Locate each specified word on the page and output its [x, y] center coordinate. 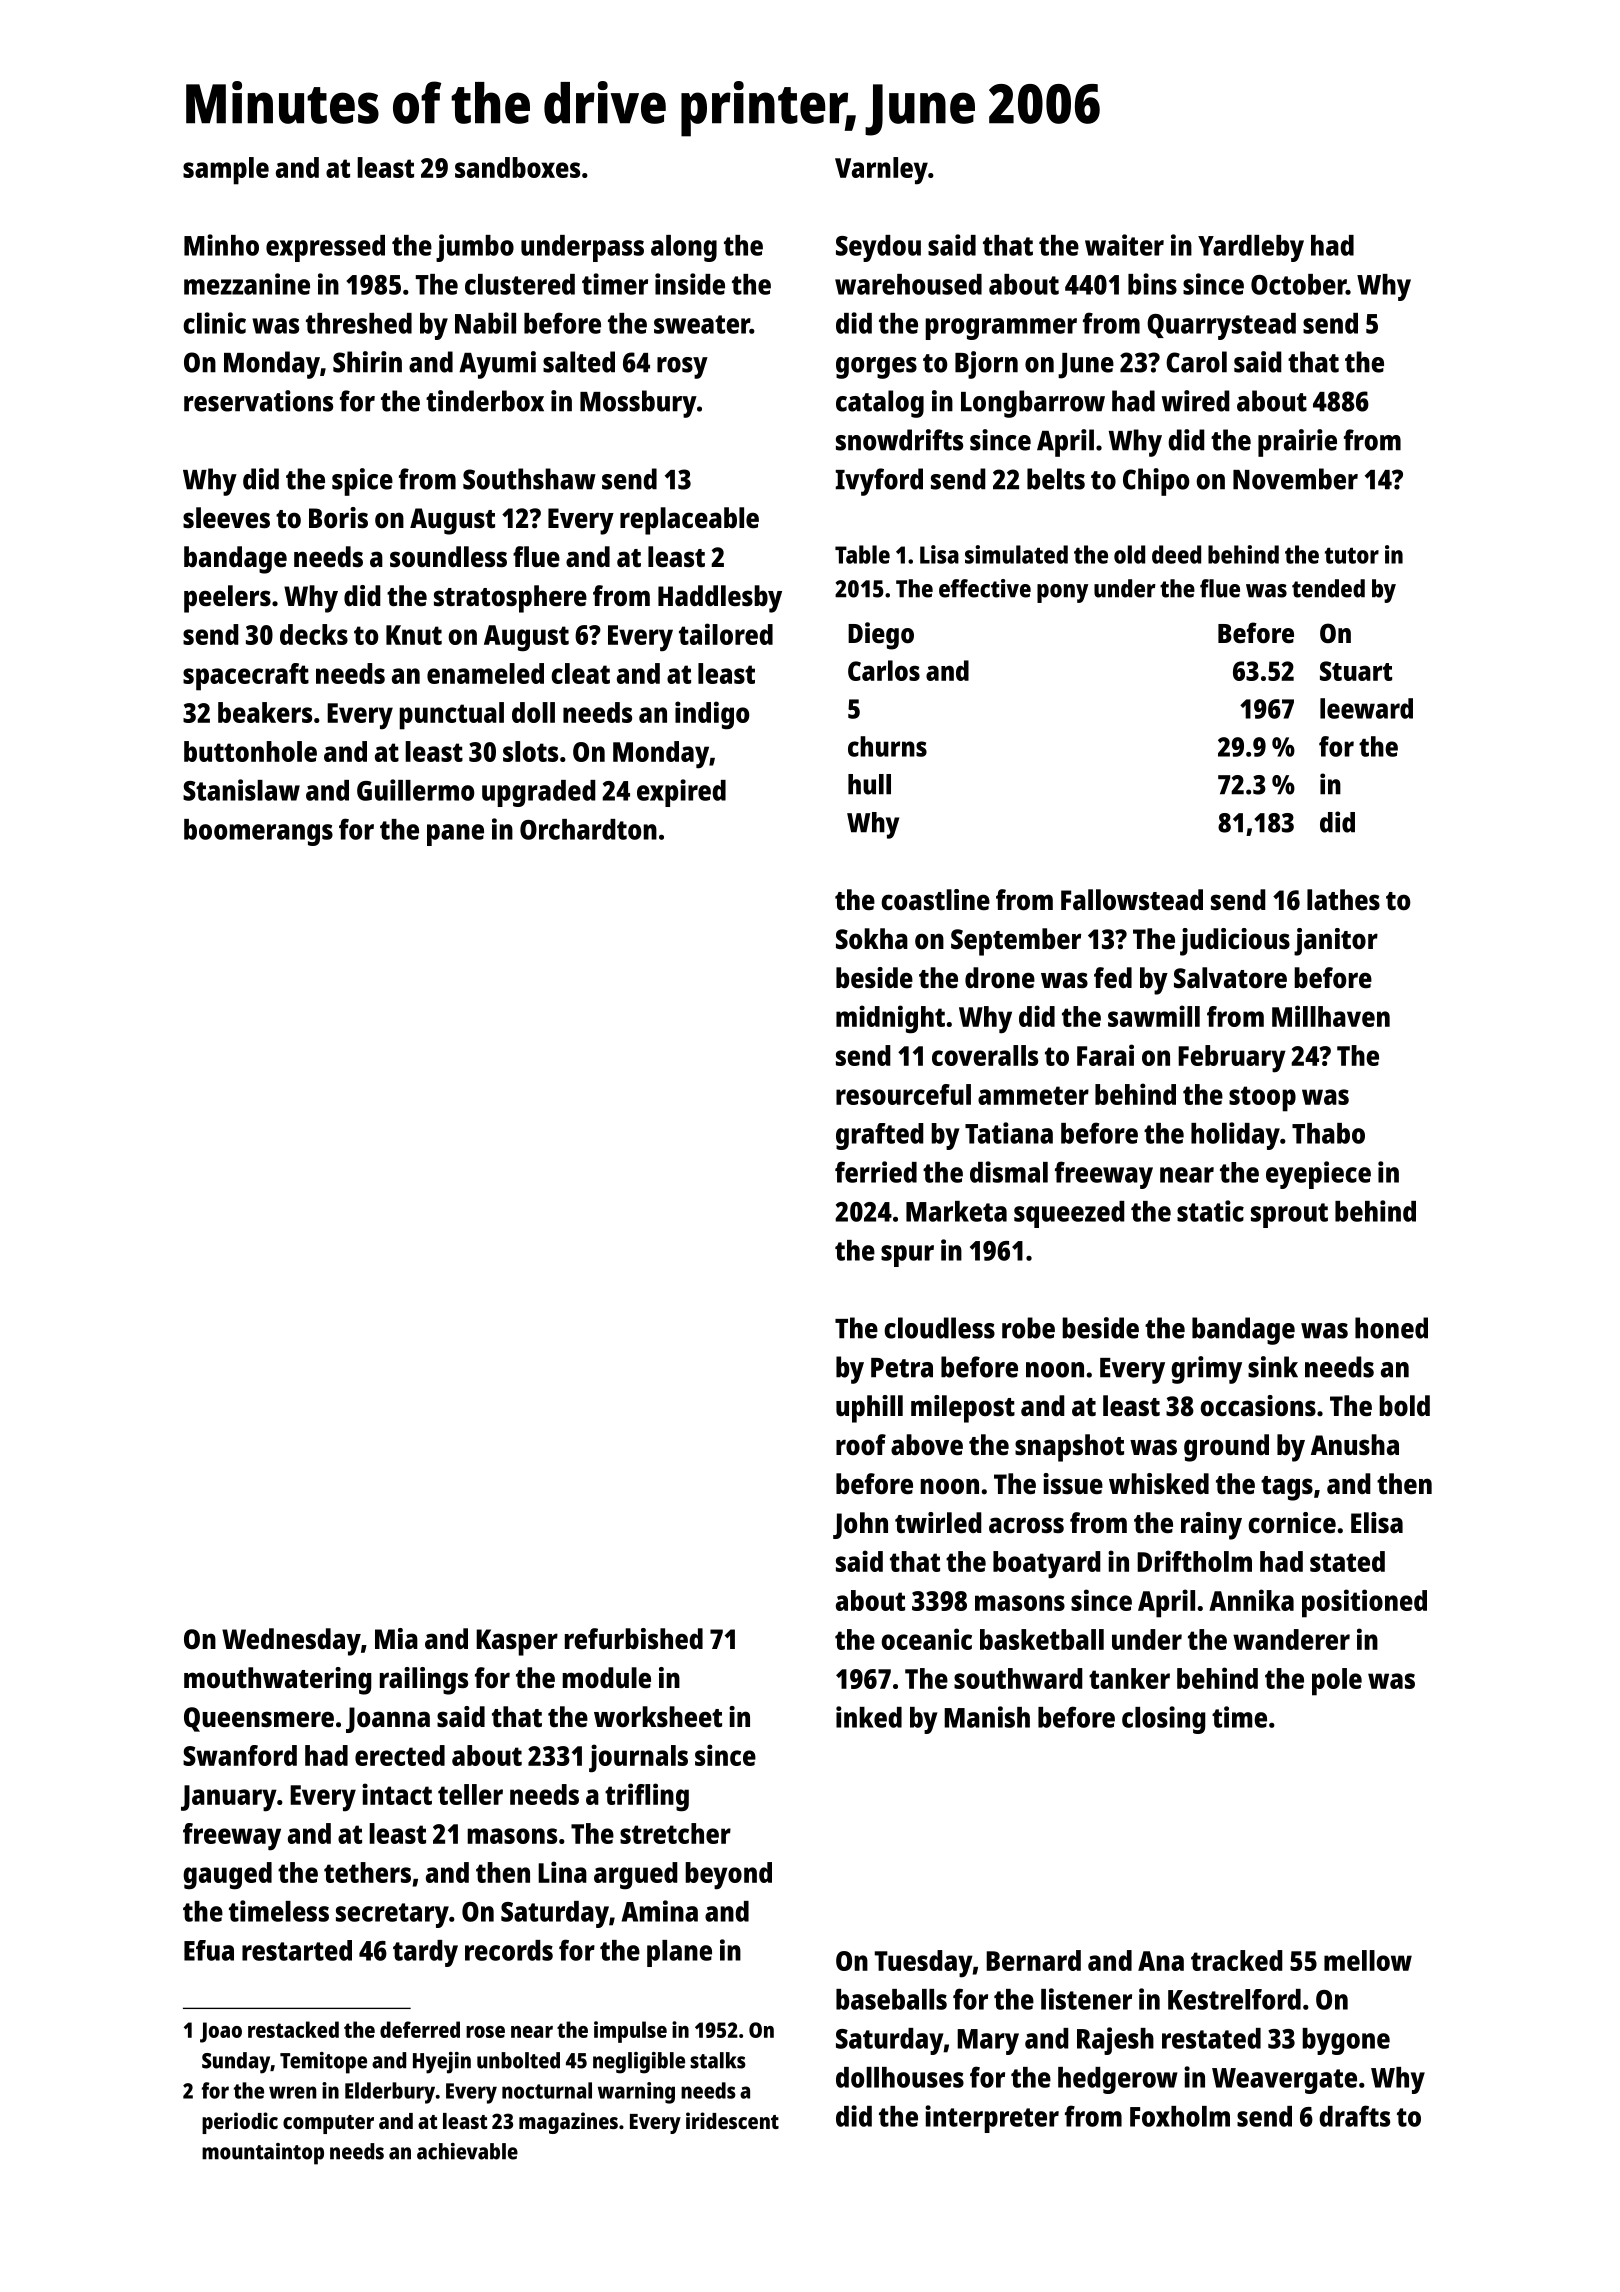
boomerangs [258, 832]
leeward [1366, 708]
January [229, 1798]
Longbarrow [1033, 404]
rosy [682, 368]
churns [887, 746]
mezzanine [247, 284]
